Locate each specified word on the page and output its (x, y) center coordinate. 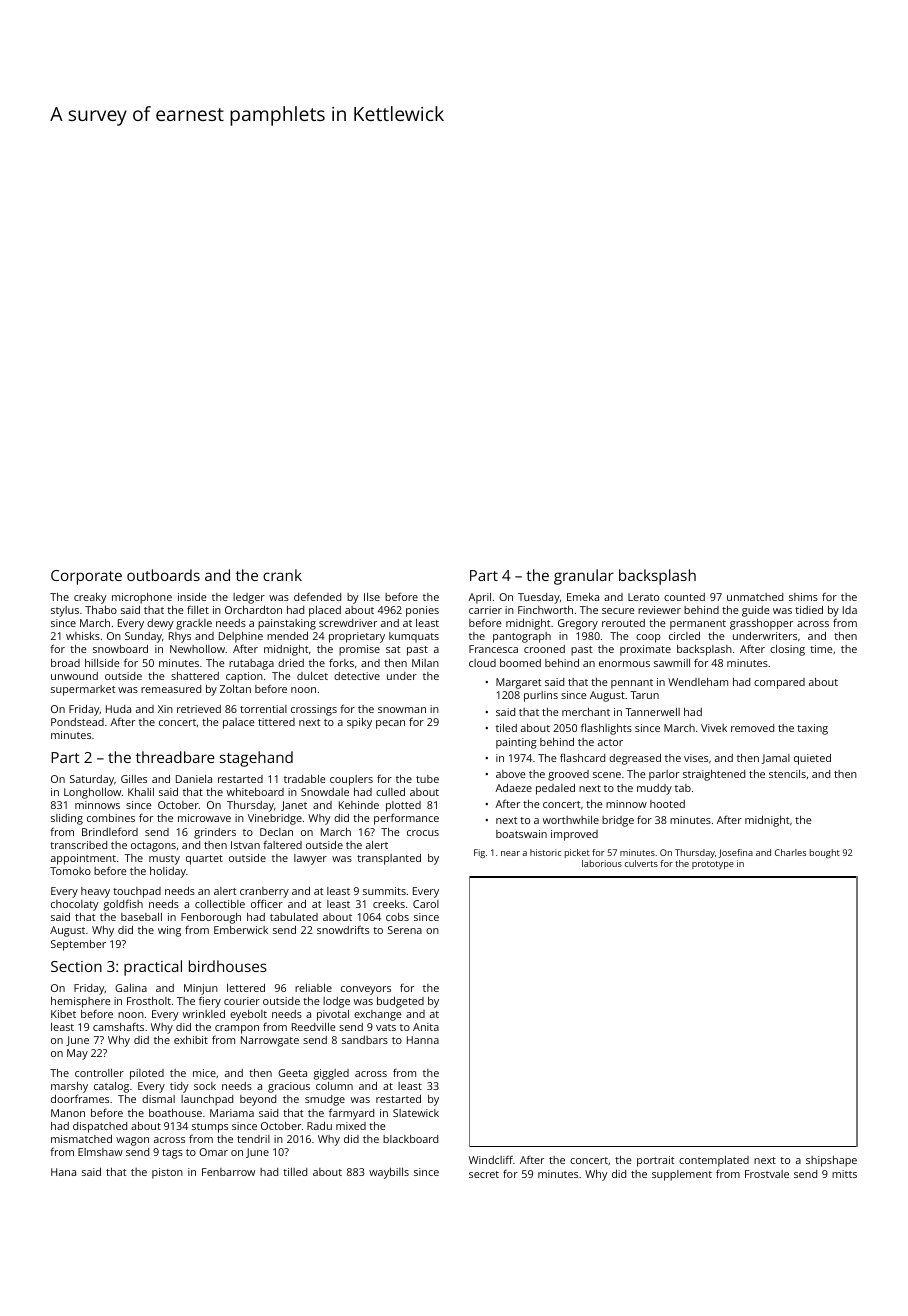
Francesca (493, 649)
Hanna (423, 1040)
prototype (713, 865)
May (77, 1054)
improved (574, 835)
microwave (204, 818)
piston (167, 1173)
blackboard (410, 1139)
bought (825, 853)
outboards (163, 575)
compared (779, 683)
